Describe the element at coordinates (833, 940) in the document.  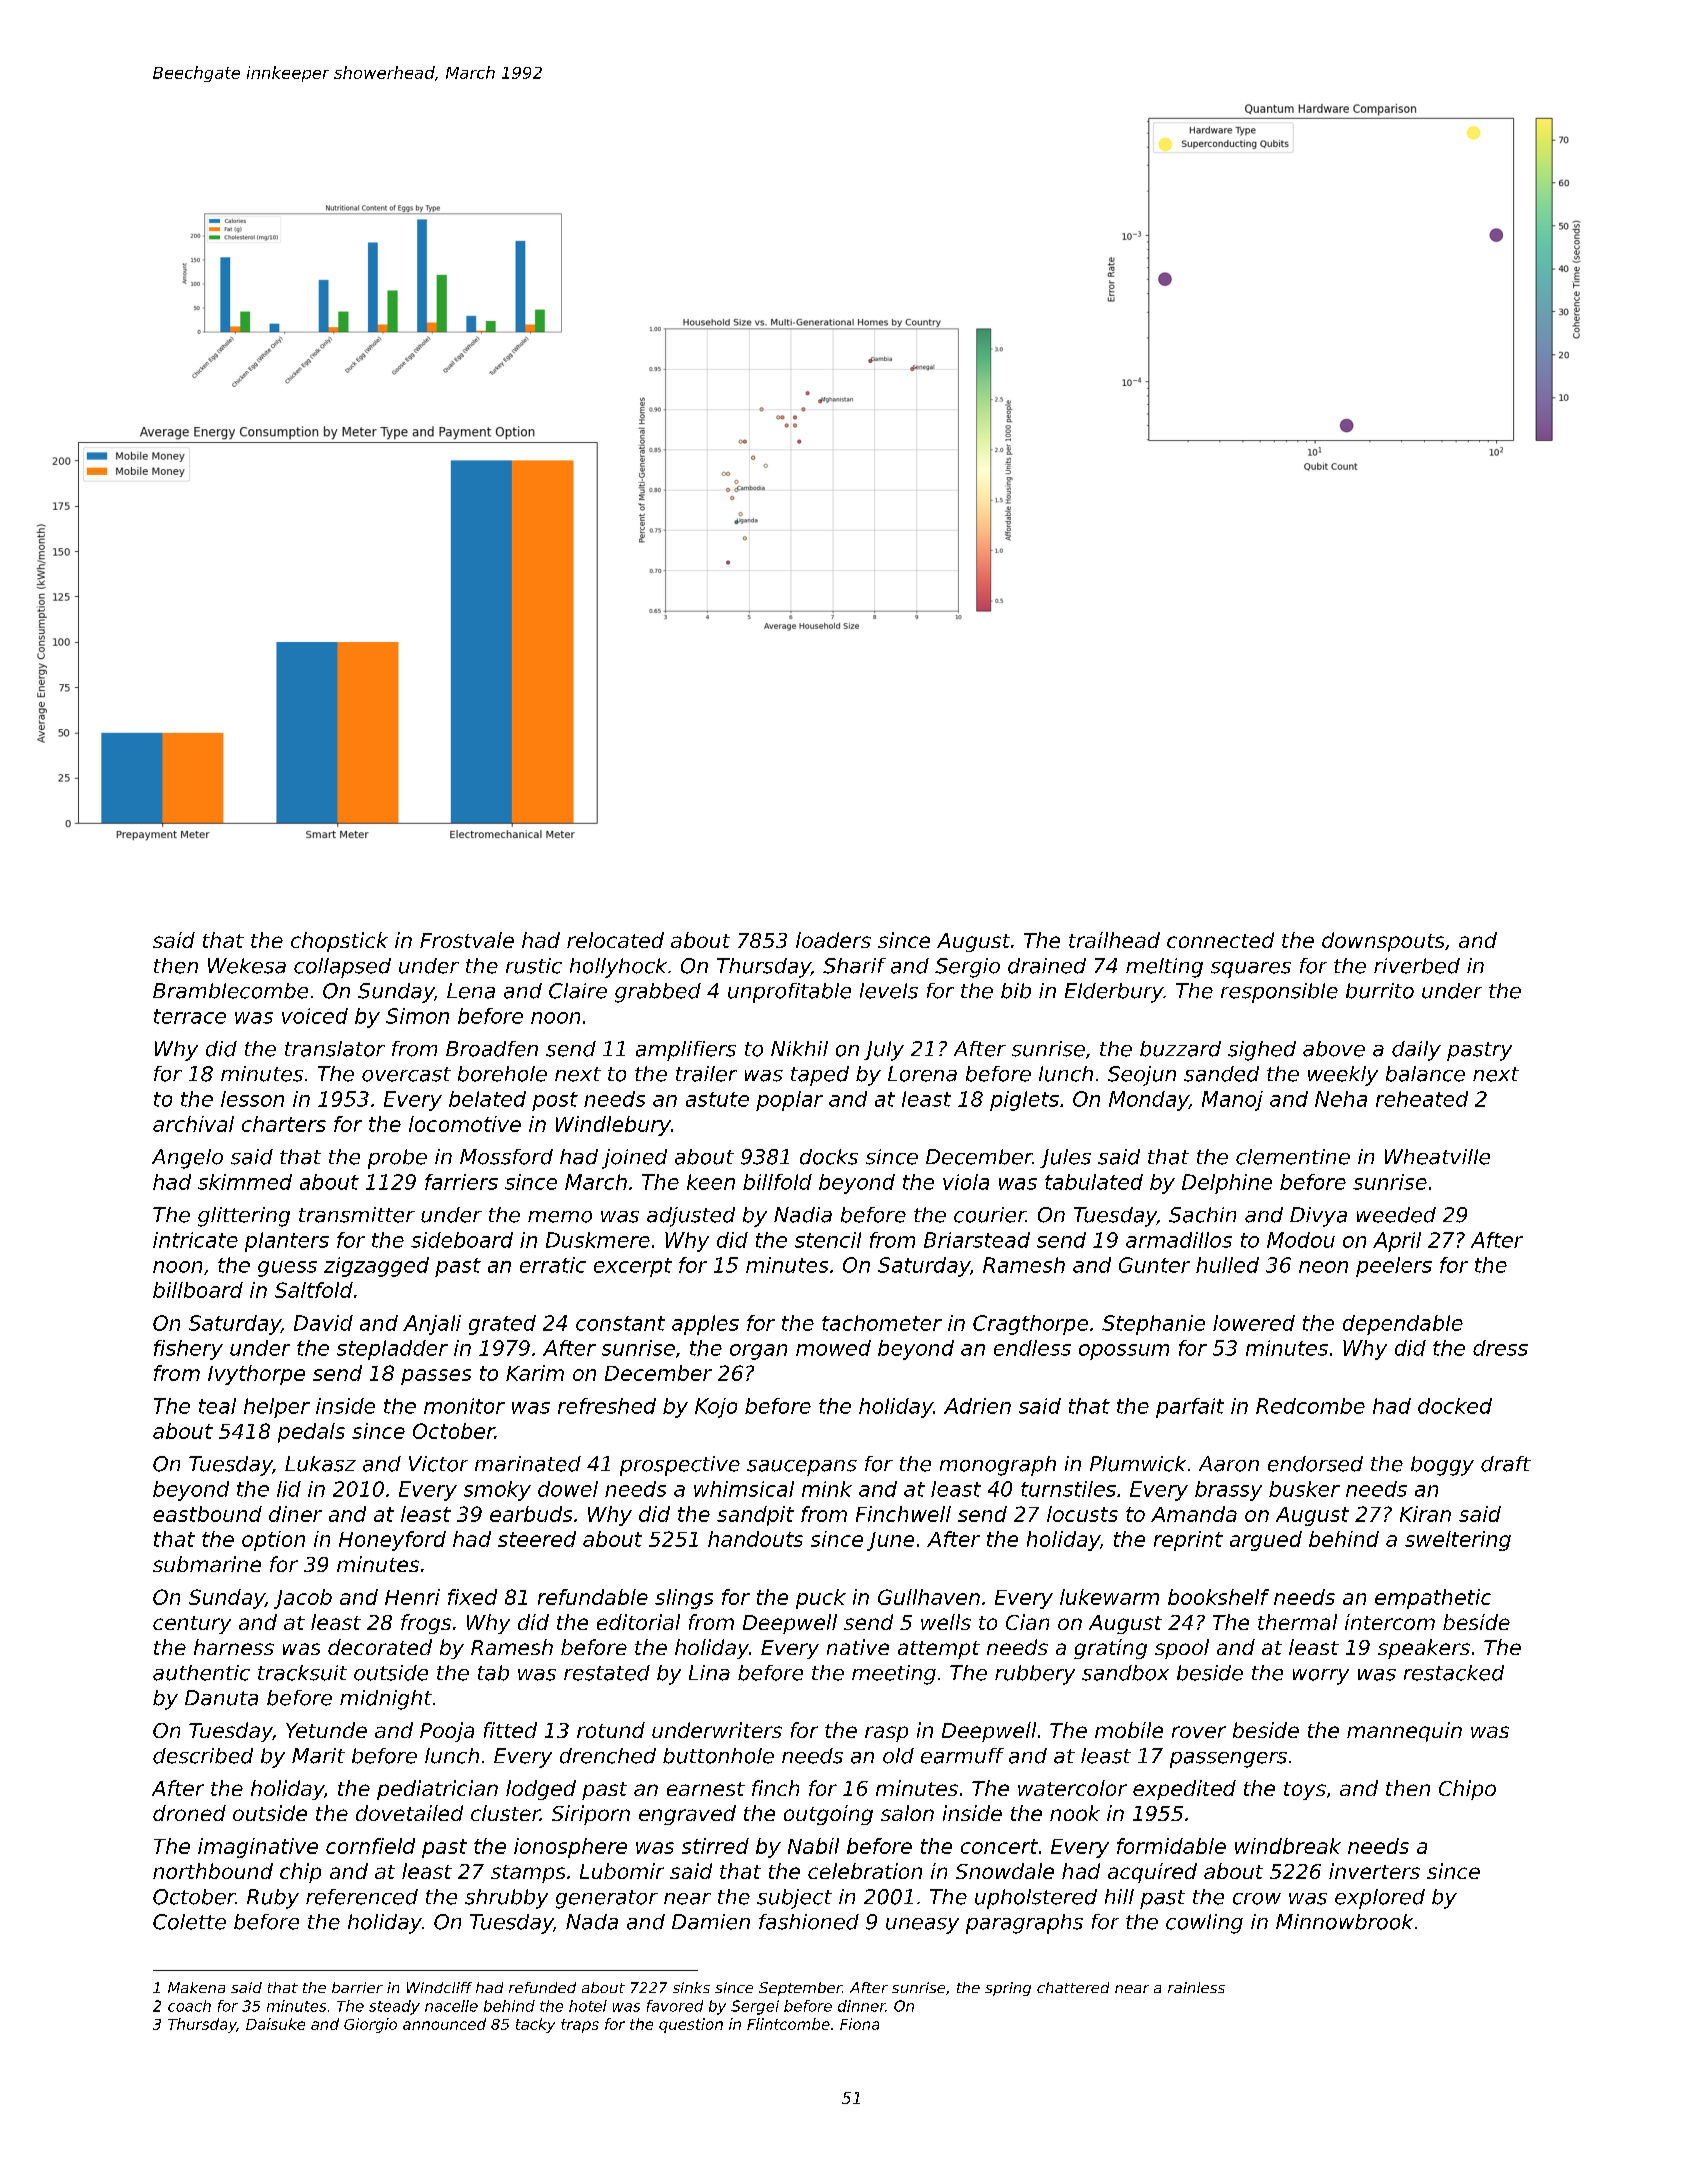
I see `loaders` at that location.
